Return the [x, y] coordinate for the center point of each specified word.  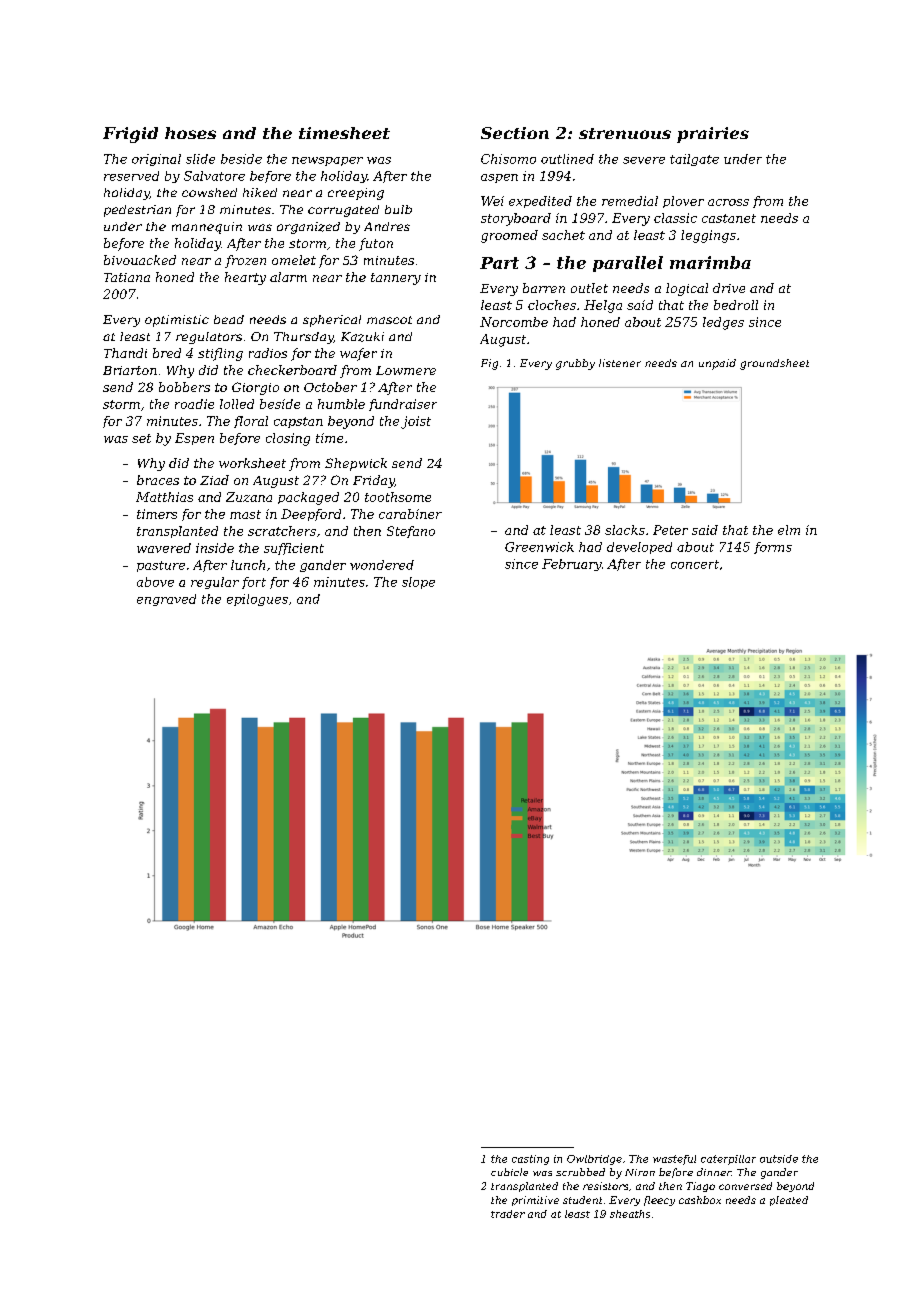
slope [418, 583]
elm [789, 530]
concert [695, 564]
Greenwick [539, 547]
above [155, 582]
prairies [713, 135]
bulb [398, 209]
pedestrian [137, 211]
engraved [166, 600]
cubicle [509, 1172]
